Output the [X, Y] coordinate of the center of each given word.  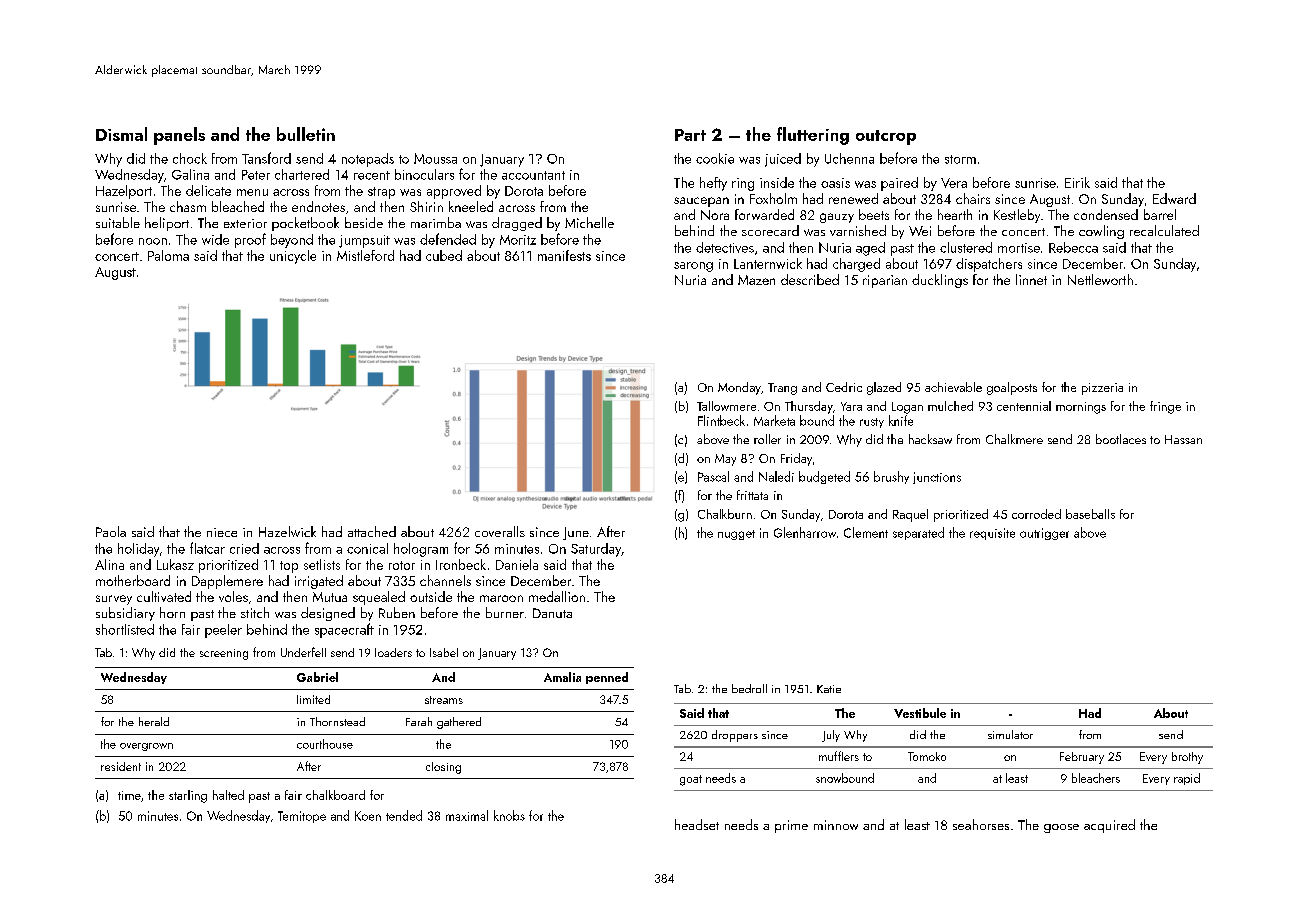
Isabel [444, 652]
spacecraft [344, 630]
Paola [111, 531]
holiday [138, 550]
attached [372, 531]
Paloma [168, 255]
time [129, 795]
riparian [885, 281]
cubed [444, 255]
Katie [829, 689]
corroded [1036, 514]
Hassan [1183, 439]
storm [960, 159]
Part [690, 135]
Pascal [713, 476]
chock [190, 158]
